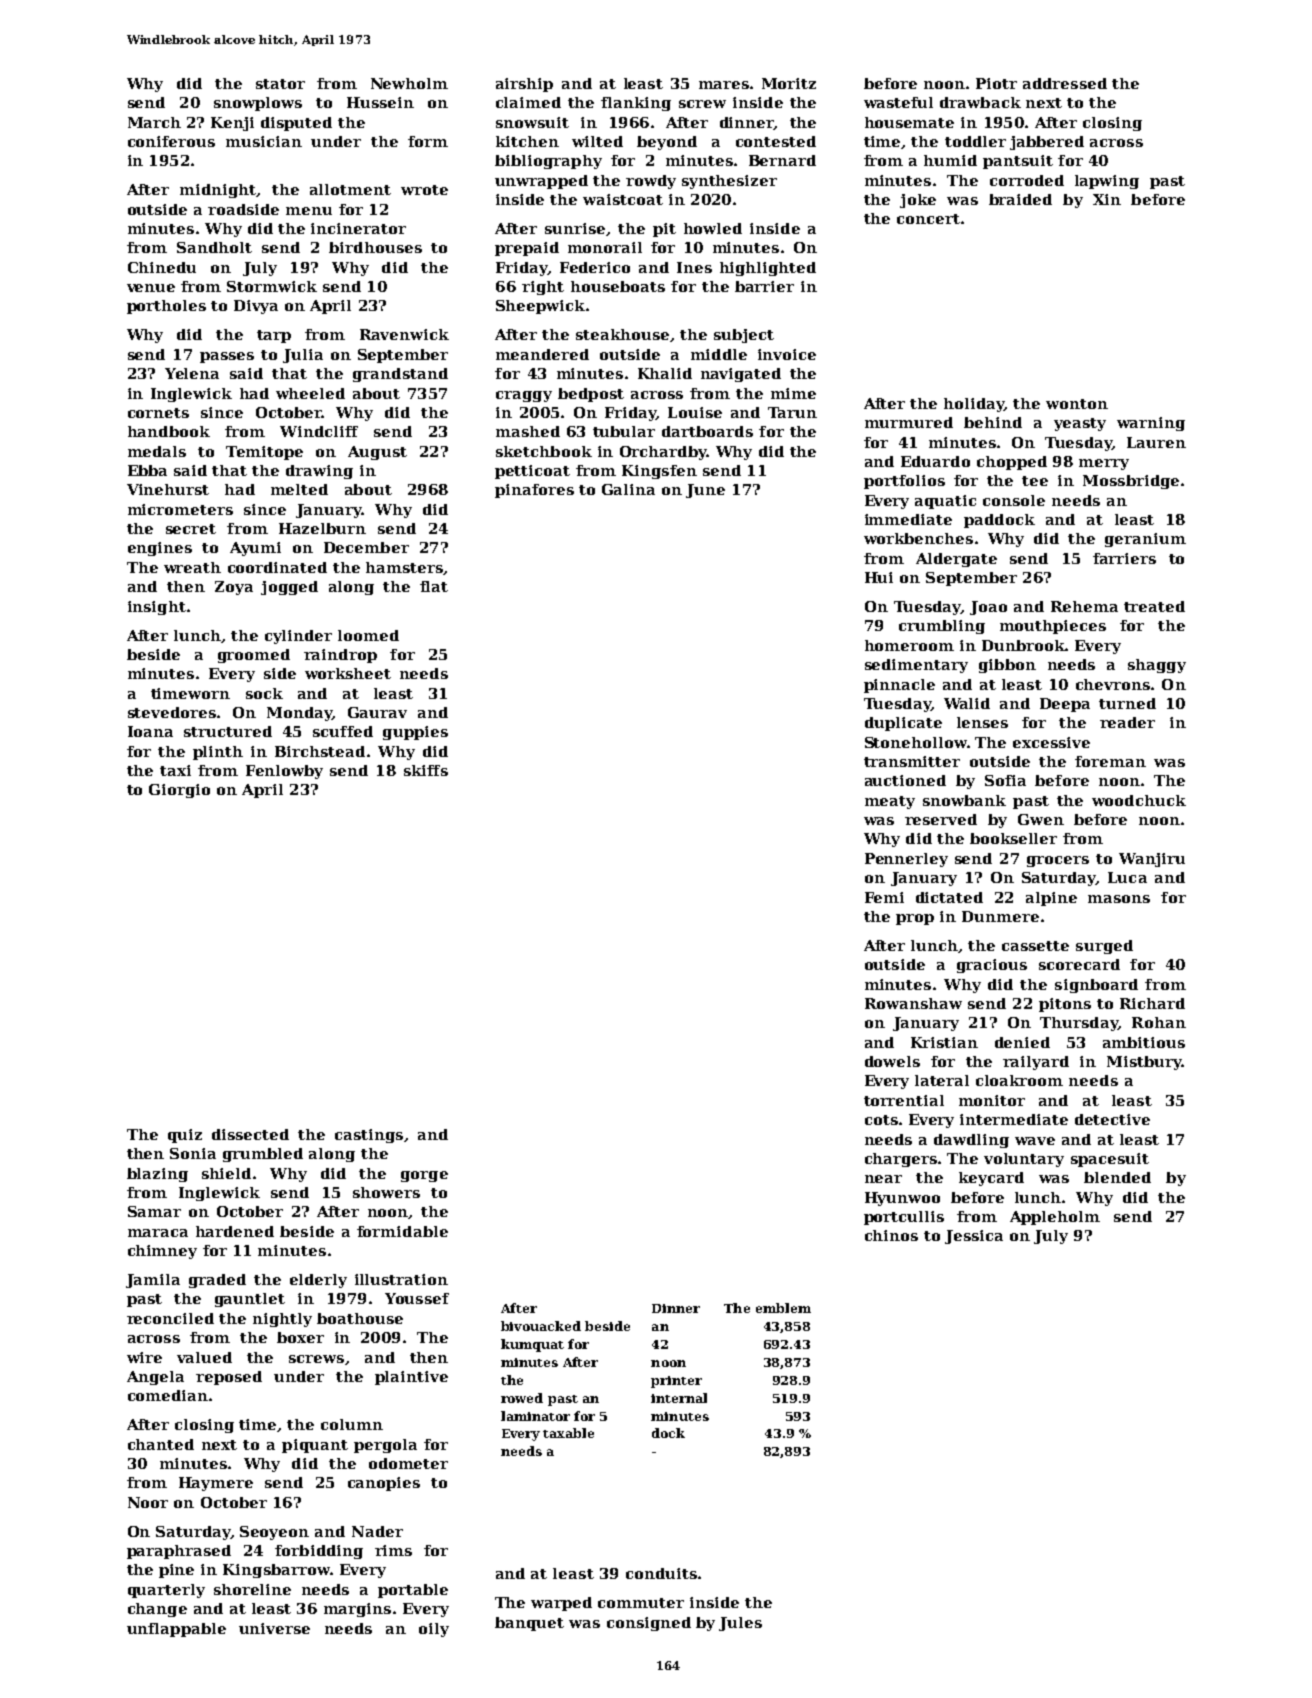 This screenshot has width=1312, height=1698. I want to click on shoreline, so click(252, 1589).
